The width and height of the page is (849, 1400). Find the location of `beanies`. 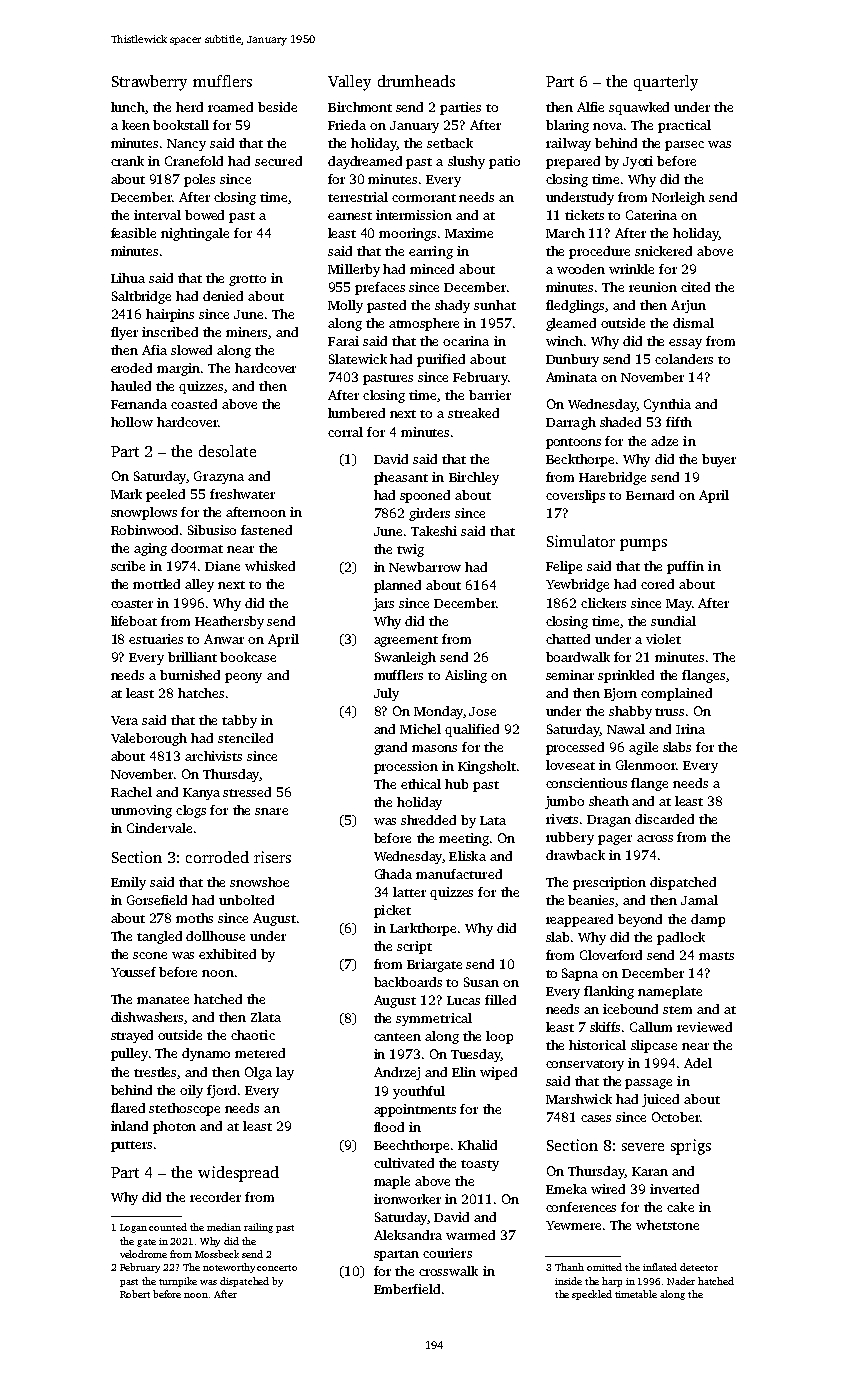

beanies is located at coordinates (591, 900).
